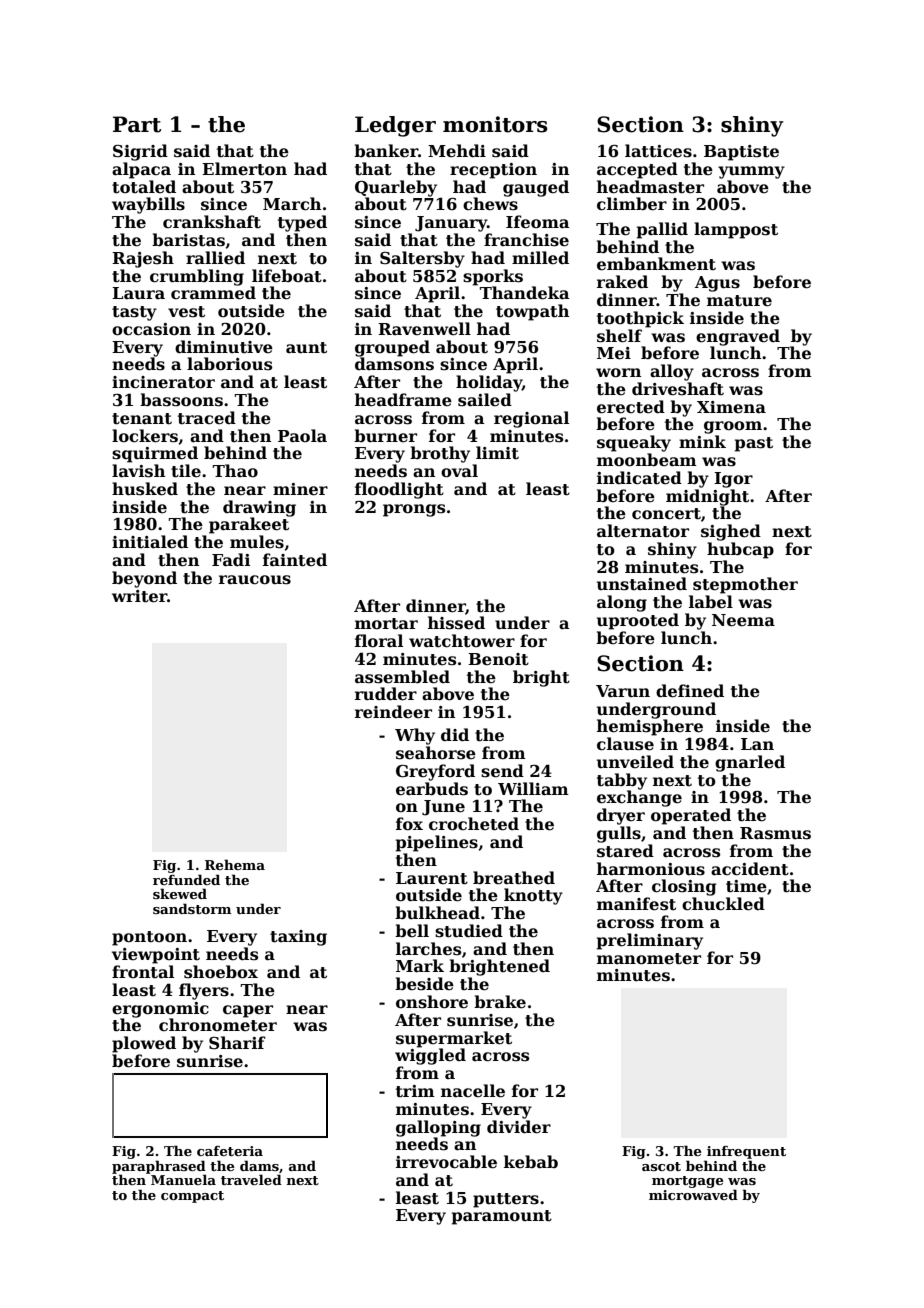  I want to click on initialed, so click(150, 542).
